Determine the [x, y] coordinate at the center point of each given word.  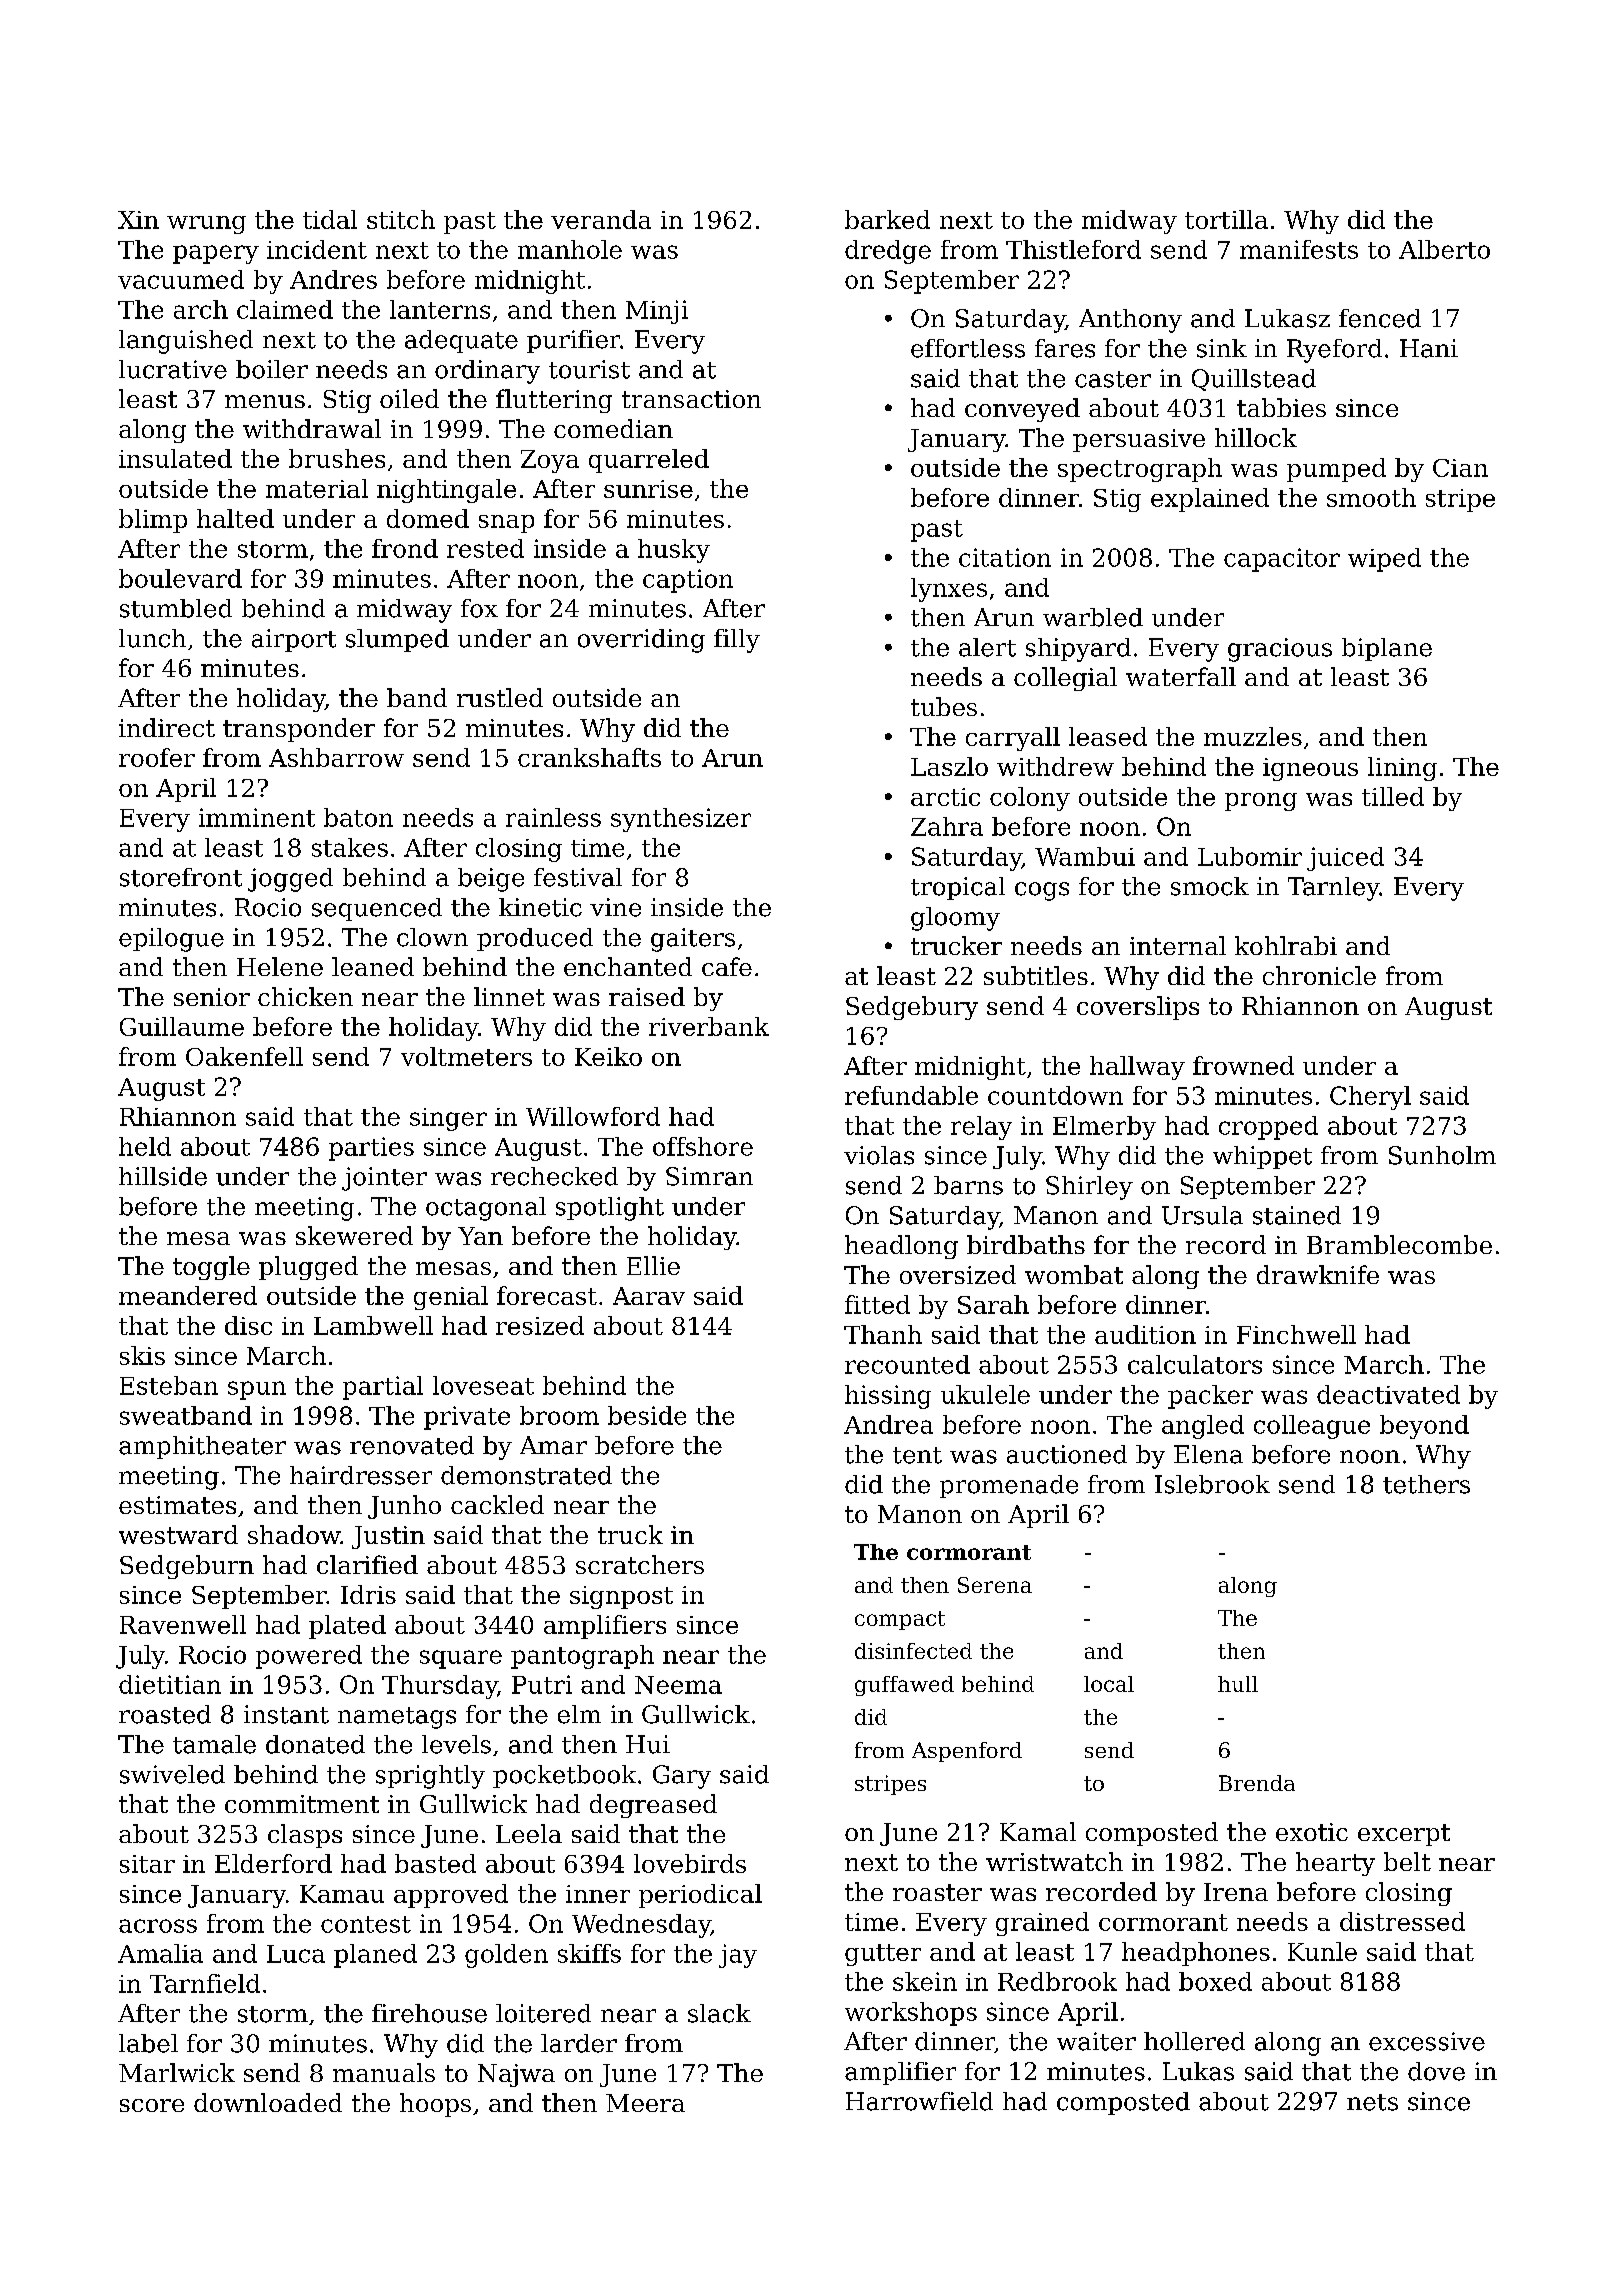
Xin [138, 220]
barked [887, 219]
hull [1238, 1684]
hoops [435, 2105]
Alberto [1444, 249]
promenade [1009, 1486]
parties [371, 1149]
